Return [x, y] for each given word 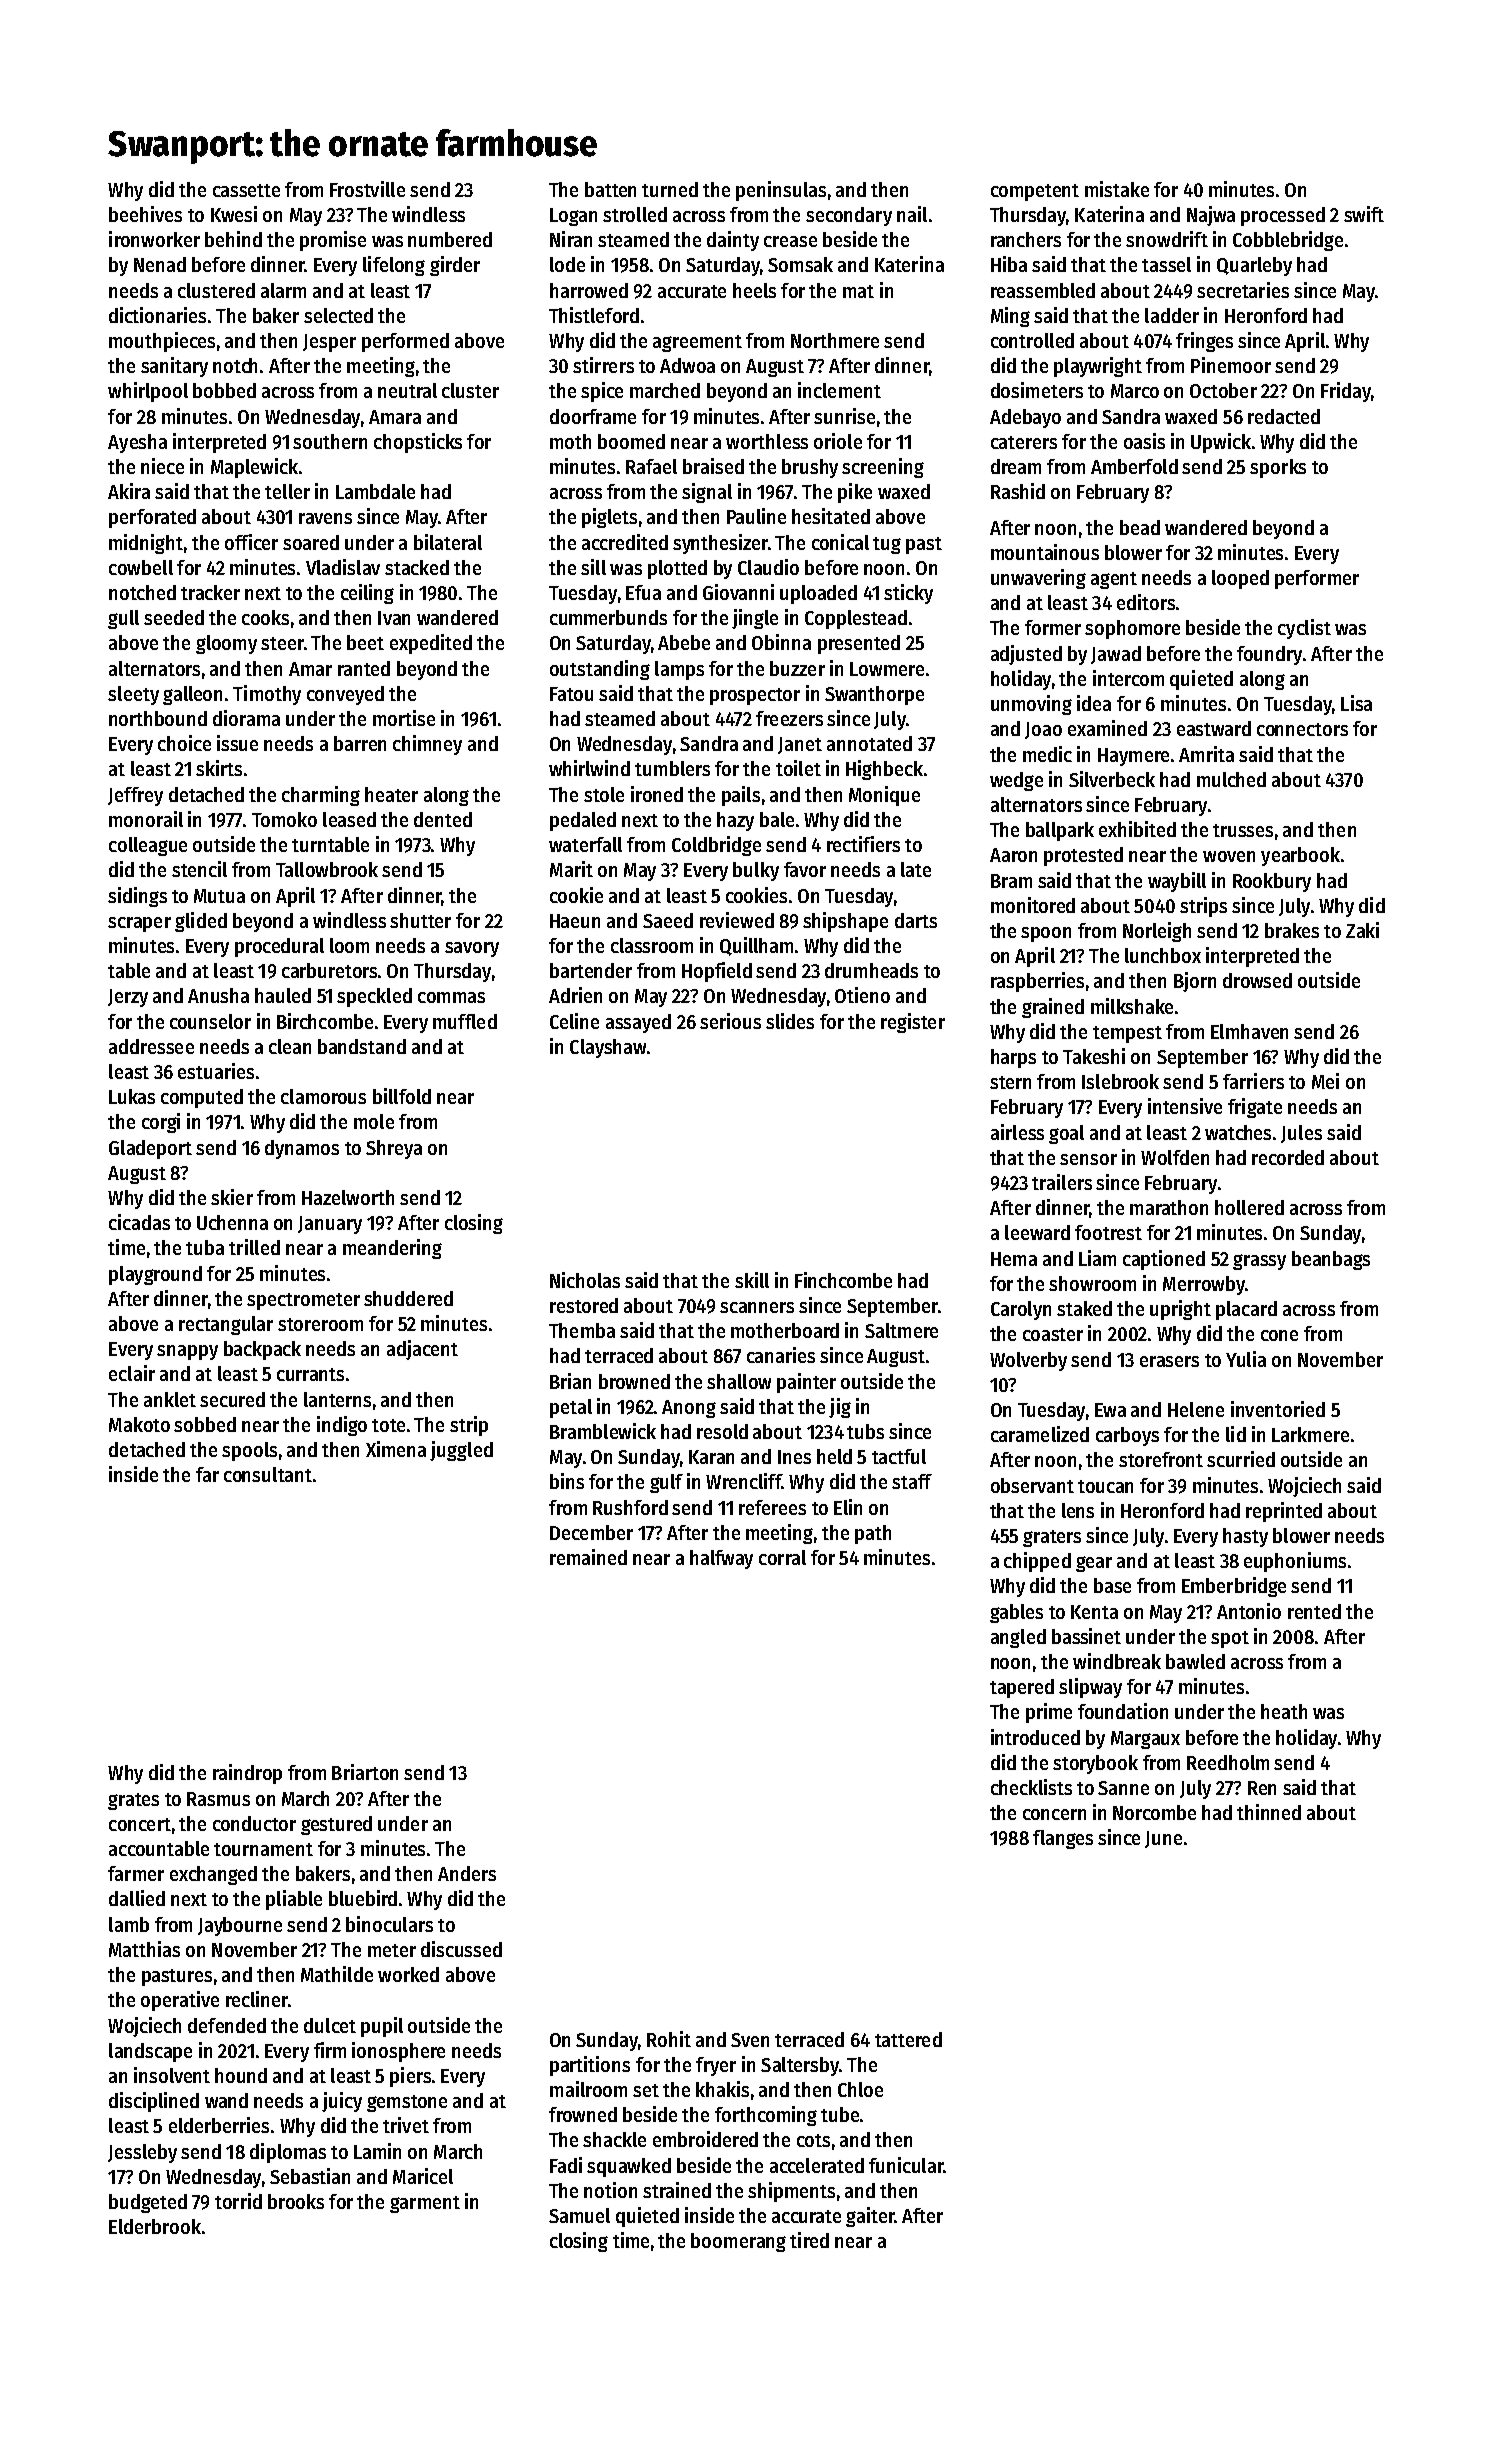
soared [311, 542]
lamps [679, 670]
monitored [1033, 905]
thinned [1269, 1812]
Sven [750, 2040]
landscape [150, 2052]
